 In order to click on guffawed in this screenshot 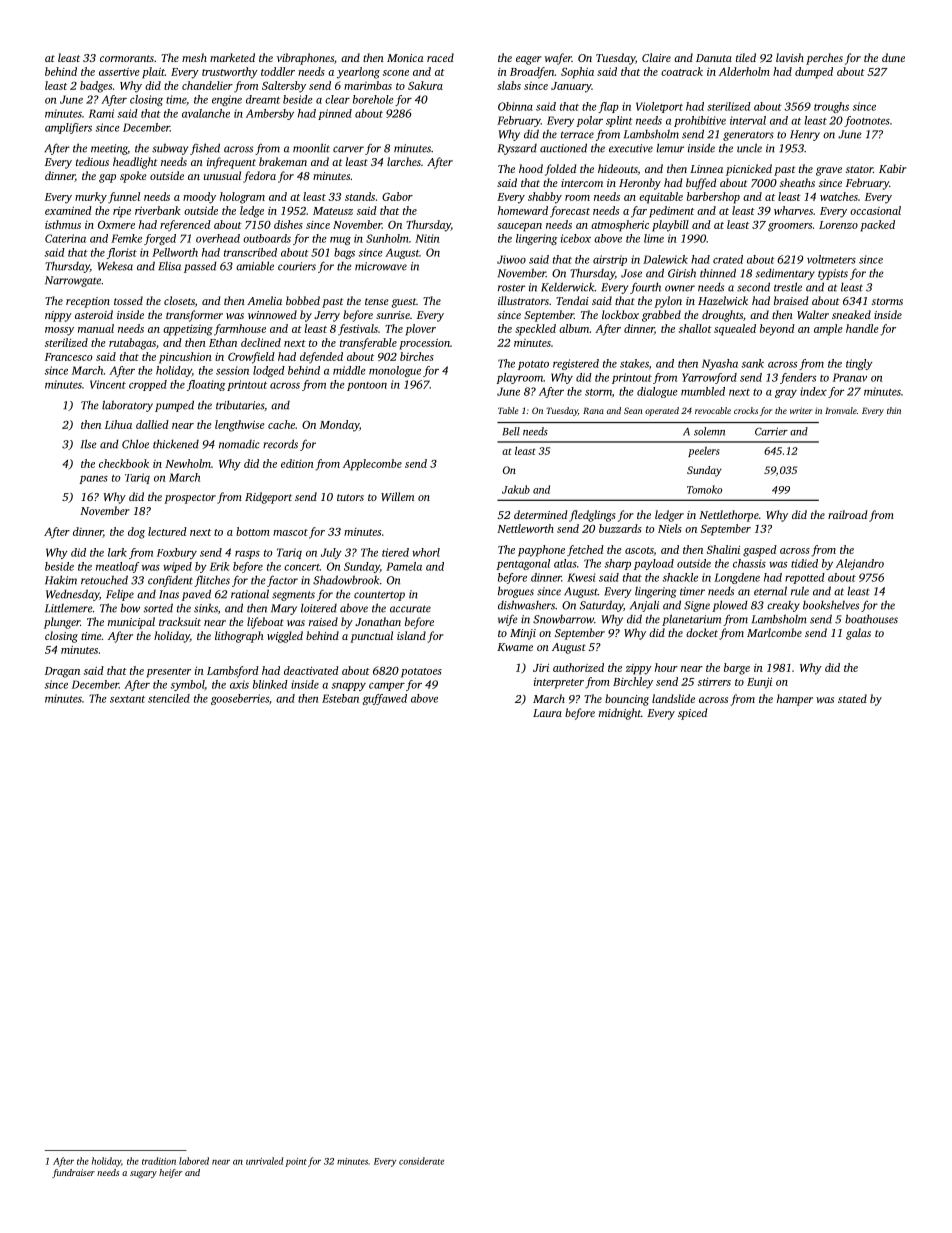, I will do `click(384, 699)`.
